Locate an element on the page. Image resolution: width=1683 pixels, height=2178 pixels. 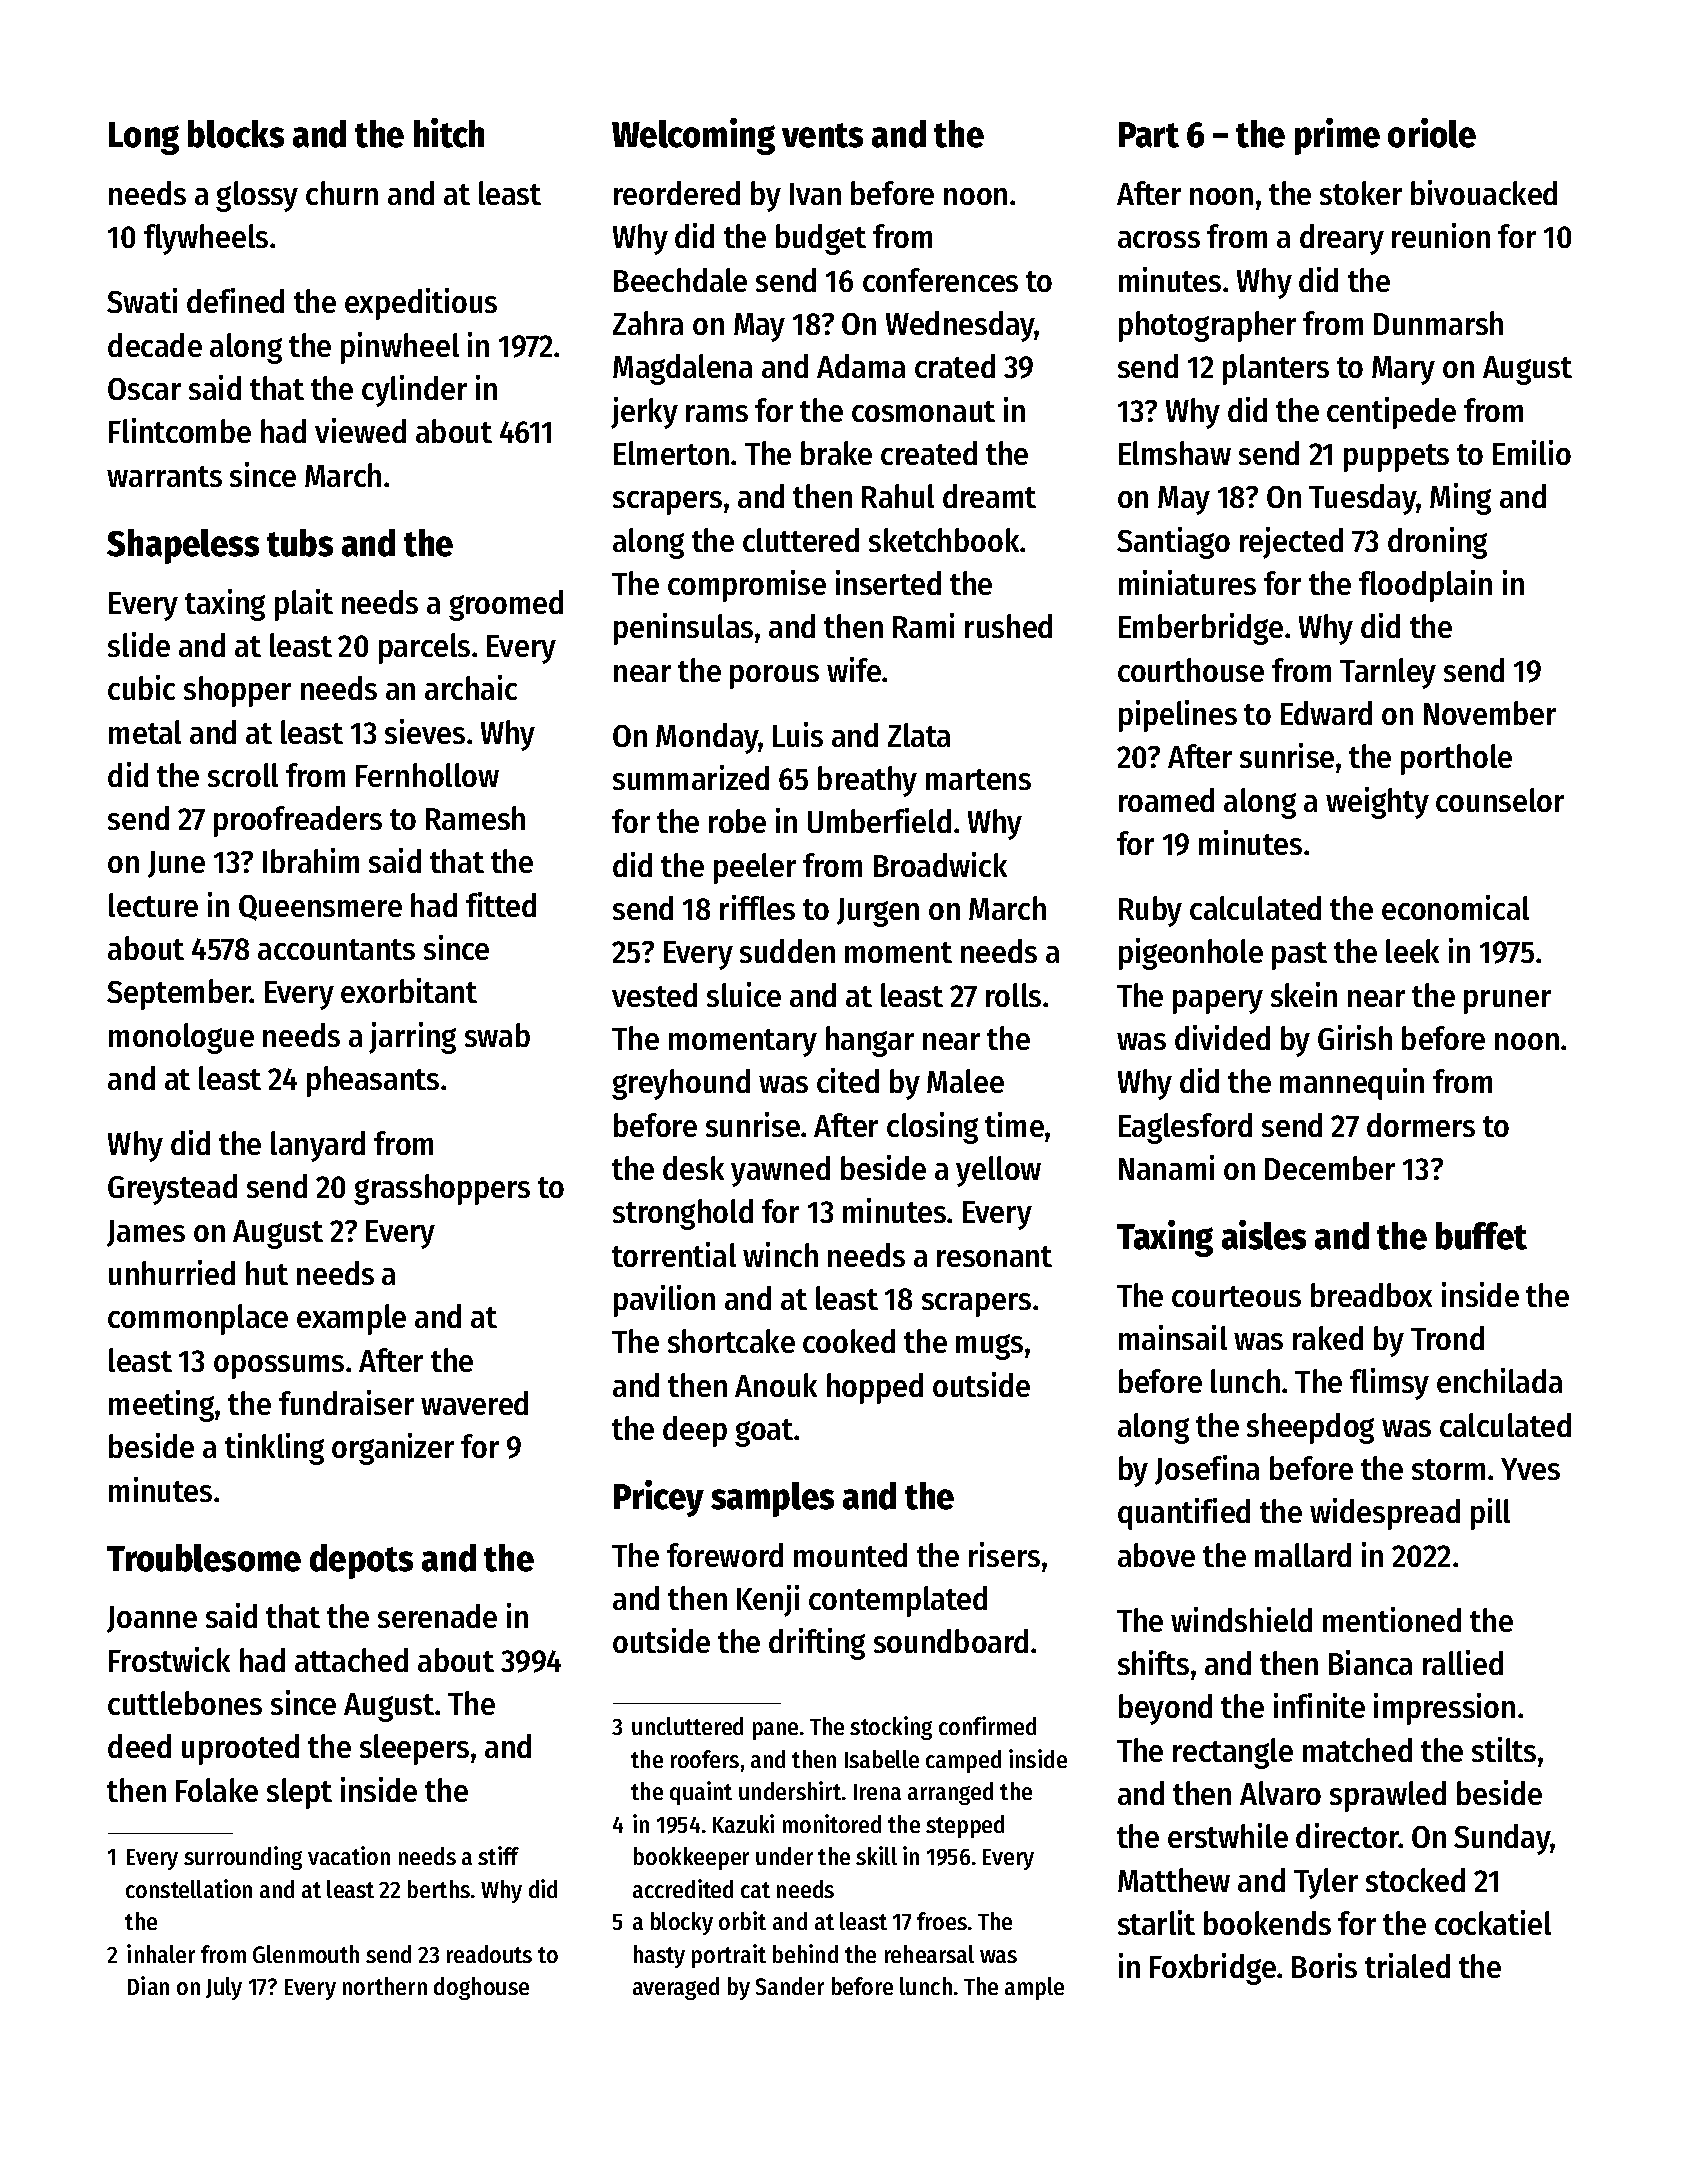
hangar is located at coordinates (870, 1041).
